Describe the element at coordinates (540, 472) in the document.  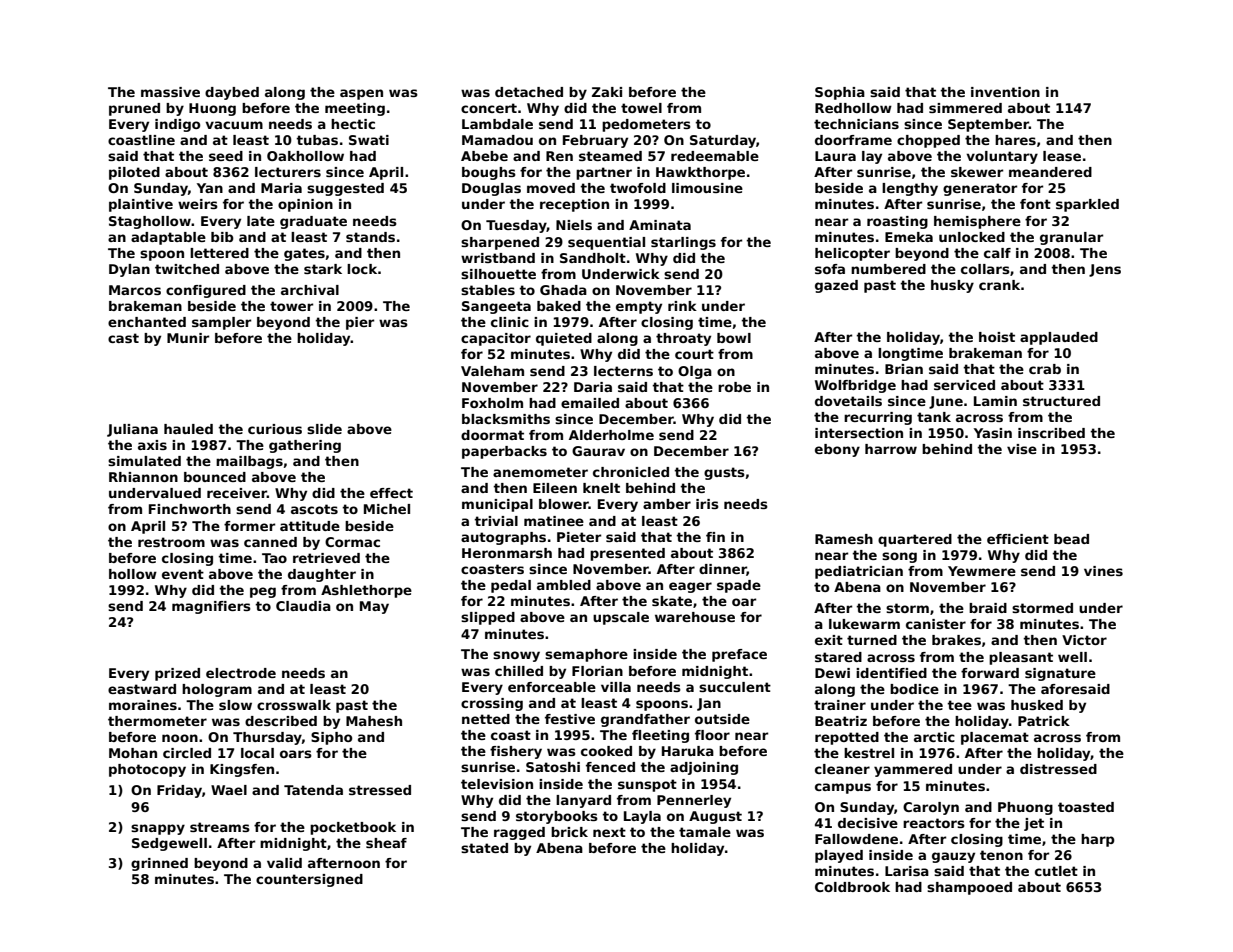
I see `anemometer` at that location.
